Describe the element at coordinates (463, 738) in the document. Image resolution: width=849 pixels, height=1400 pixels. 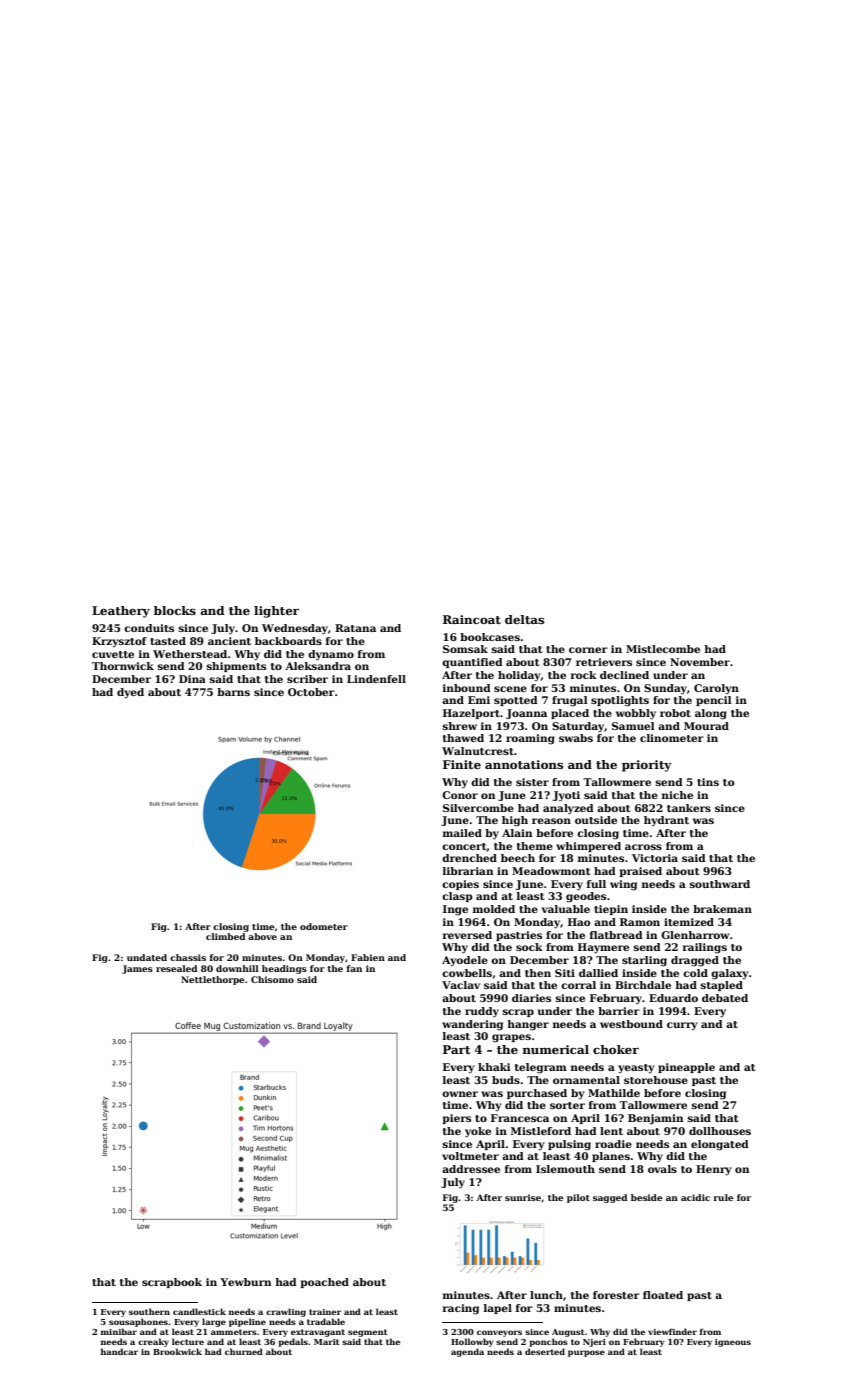
I see `thawed` at that location.
